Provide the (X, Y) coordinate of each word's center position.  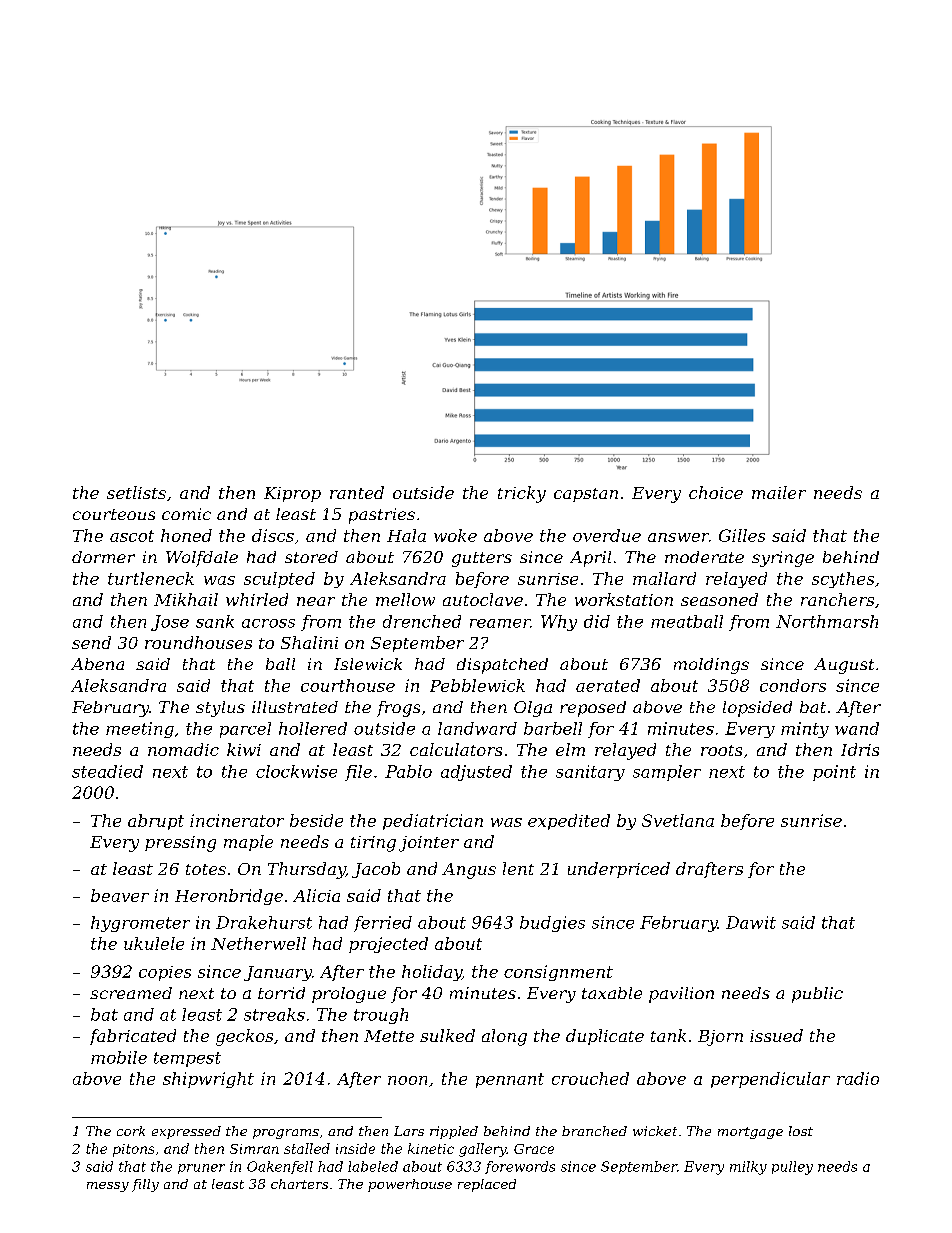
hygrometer (140, 924)
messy (108, 1187)
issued (776, 1035)
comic (186, 514)
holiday (432, 973)
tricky (522, 494)
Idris (860, 749)
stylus (220, 709)
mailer (779, 492)
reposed (593, 709)
